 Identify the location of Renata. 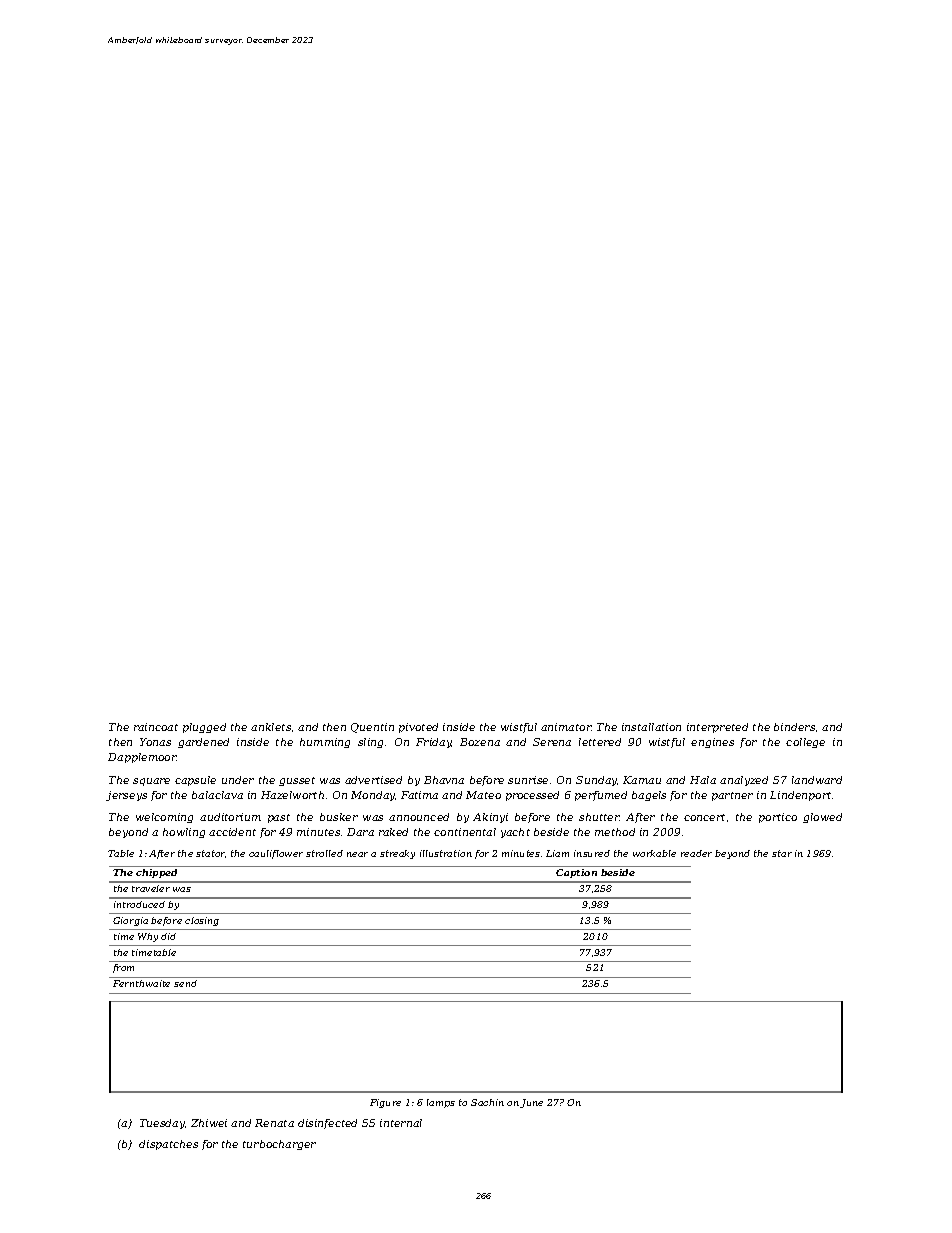
(274, 1123).
